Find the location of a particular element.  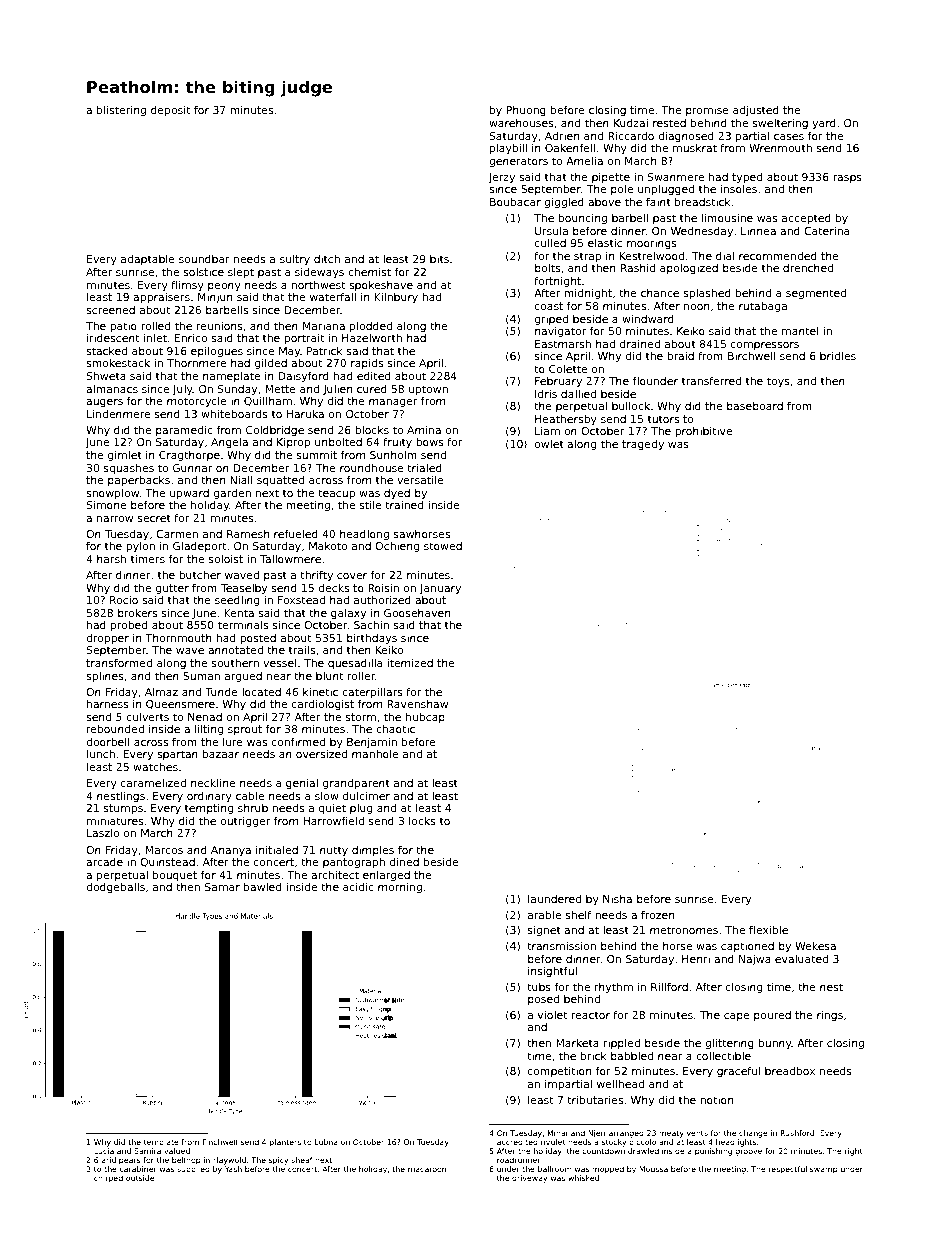

Nisha is located at coordinates (617, 899).
